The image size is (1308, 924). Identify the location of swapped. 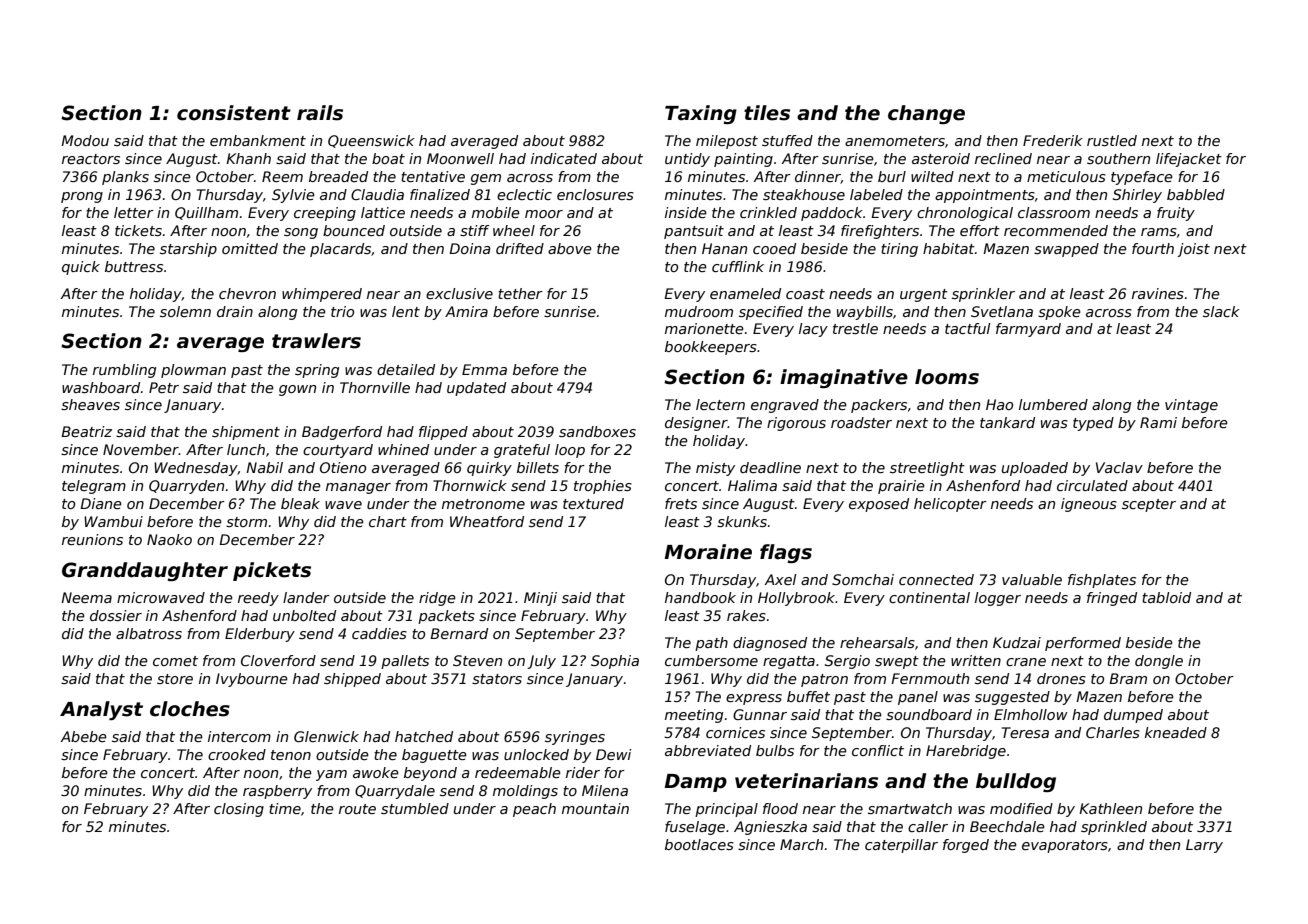
(1066, 250).
